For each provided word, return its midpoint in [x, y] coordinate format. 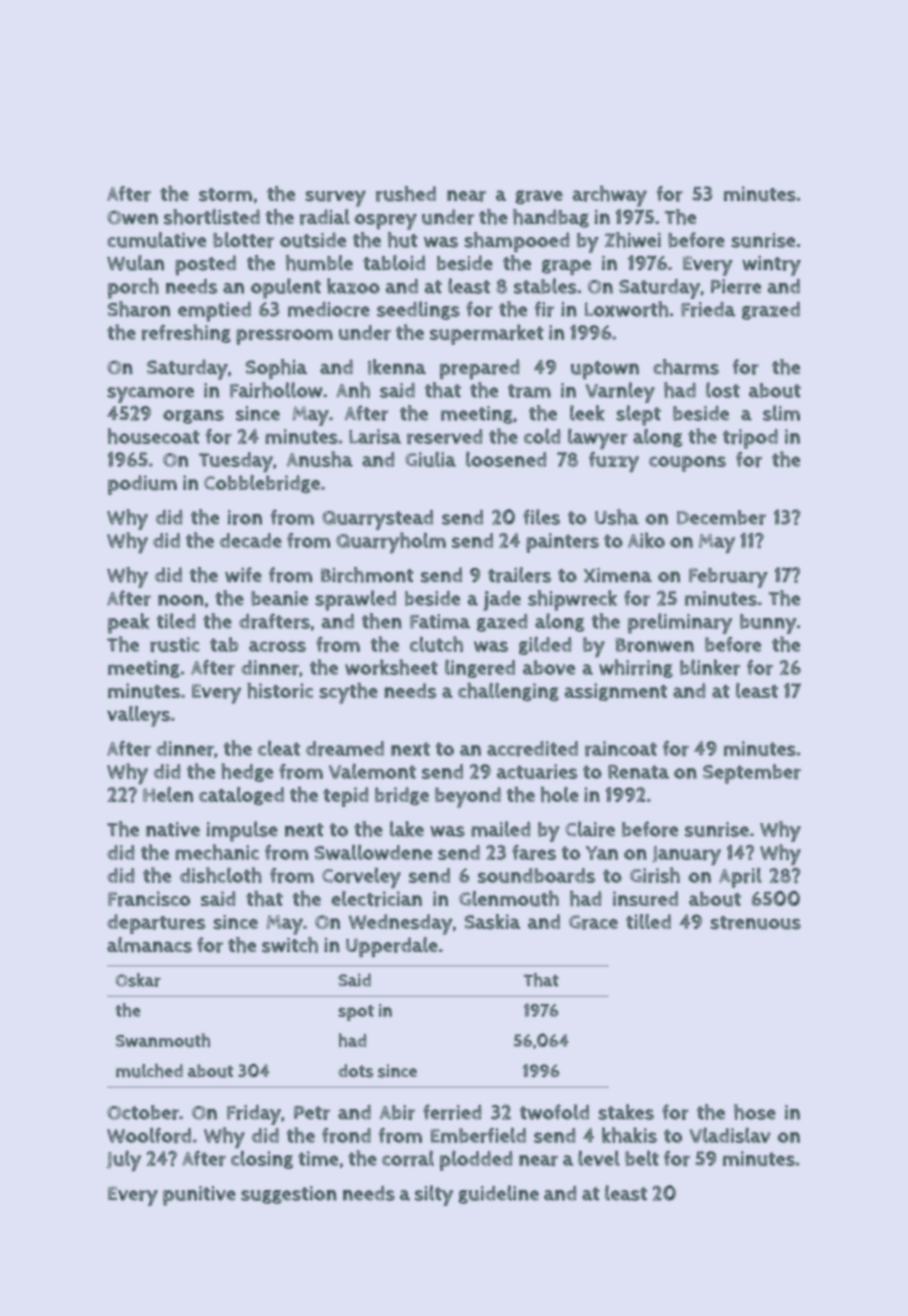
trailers [519, 575]
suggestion [289, 1195]
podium [142, 485]
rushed [406, 194]
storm [225, 195]
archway [610, 196]
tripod [750, 439]
